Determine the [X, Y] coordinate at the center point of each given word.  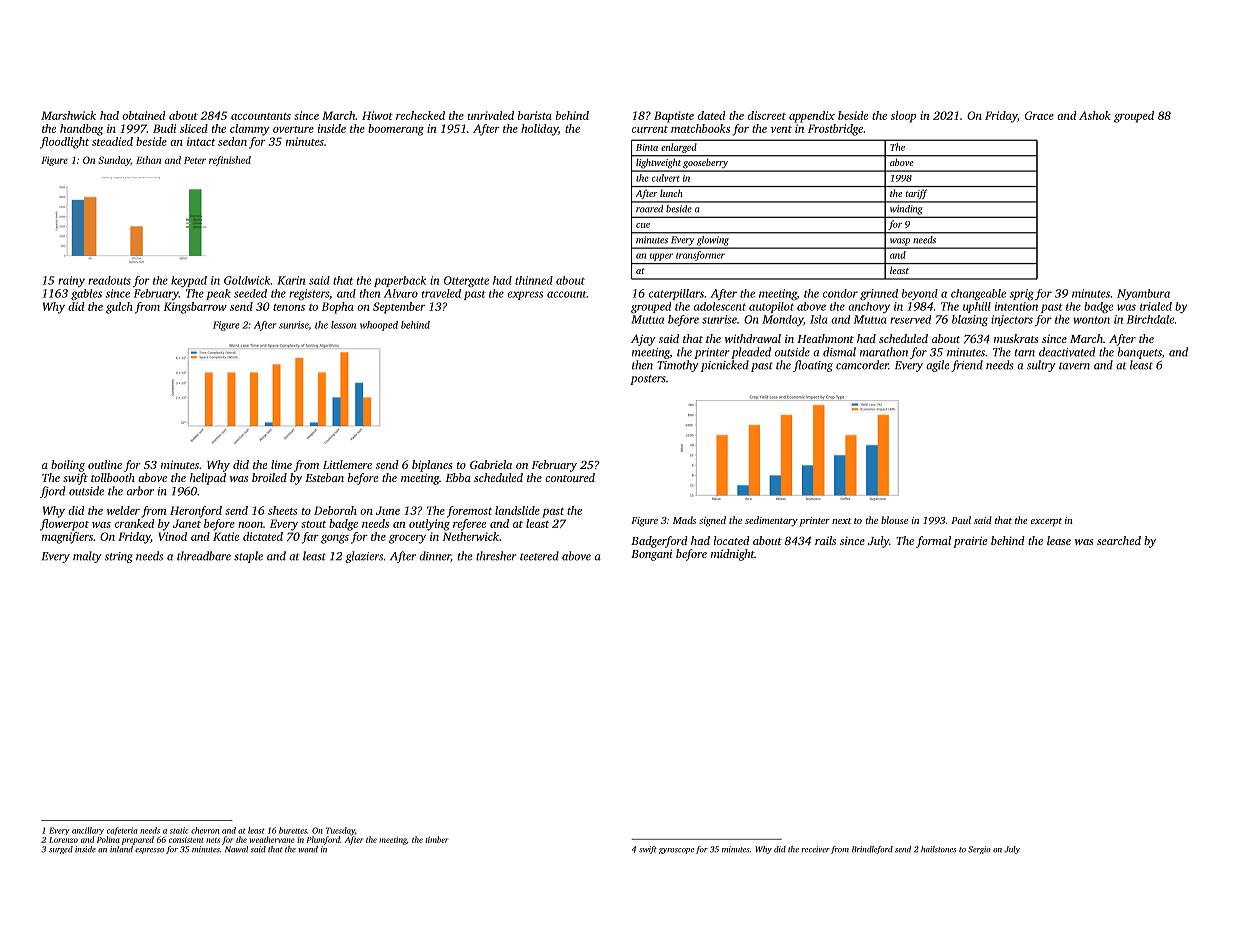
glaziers [364, 557]
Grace [1039, 115]
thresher [496, 556]
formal [933, 542]
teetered [539, 556]
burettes [293, 830]
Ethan [148, 160]
